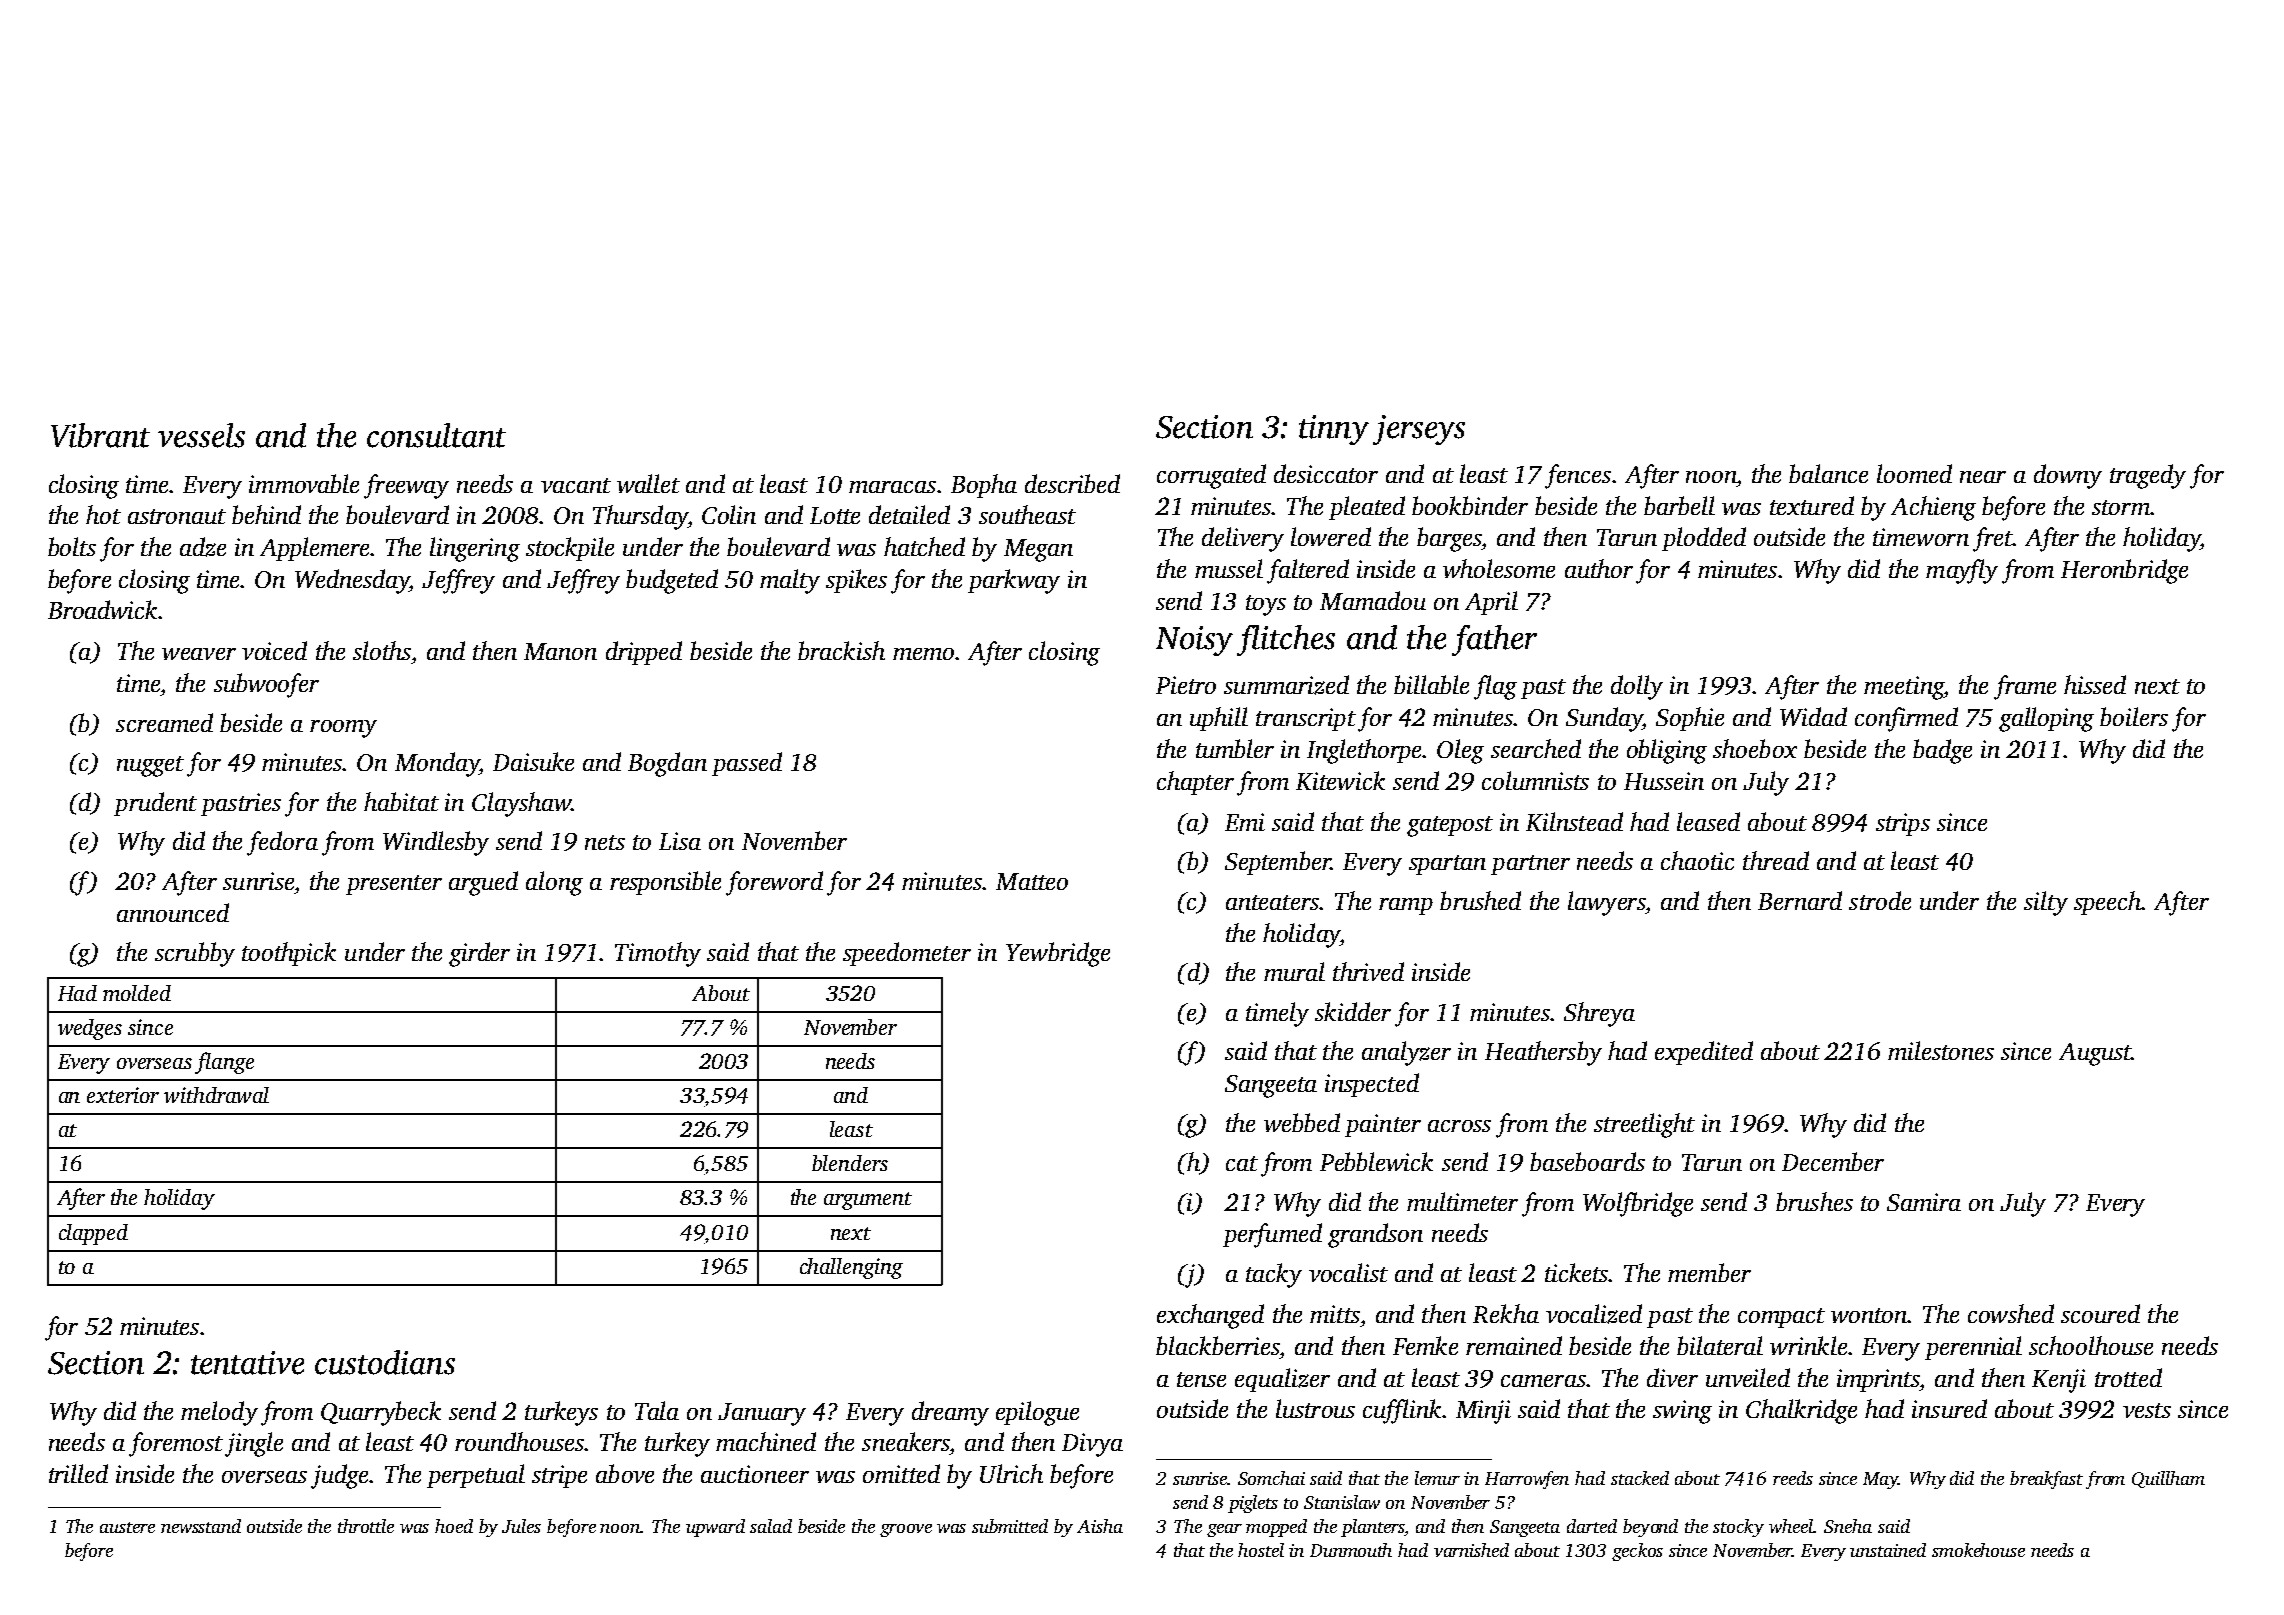  Describe the element at coordinates (1447, 865) in the screenshot. I see `spartan` at that location.
